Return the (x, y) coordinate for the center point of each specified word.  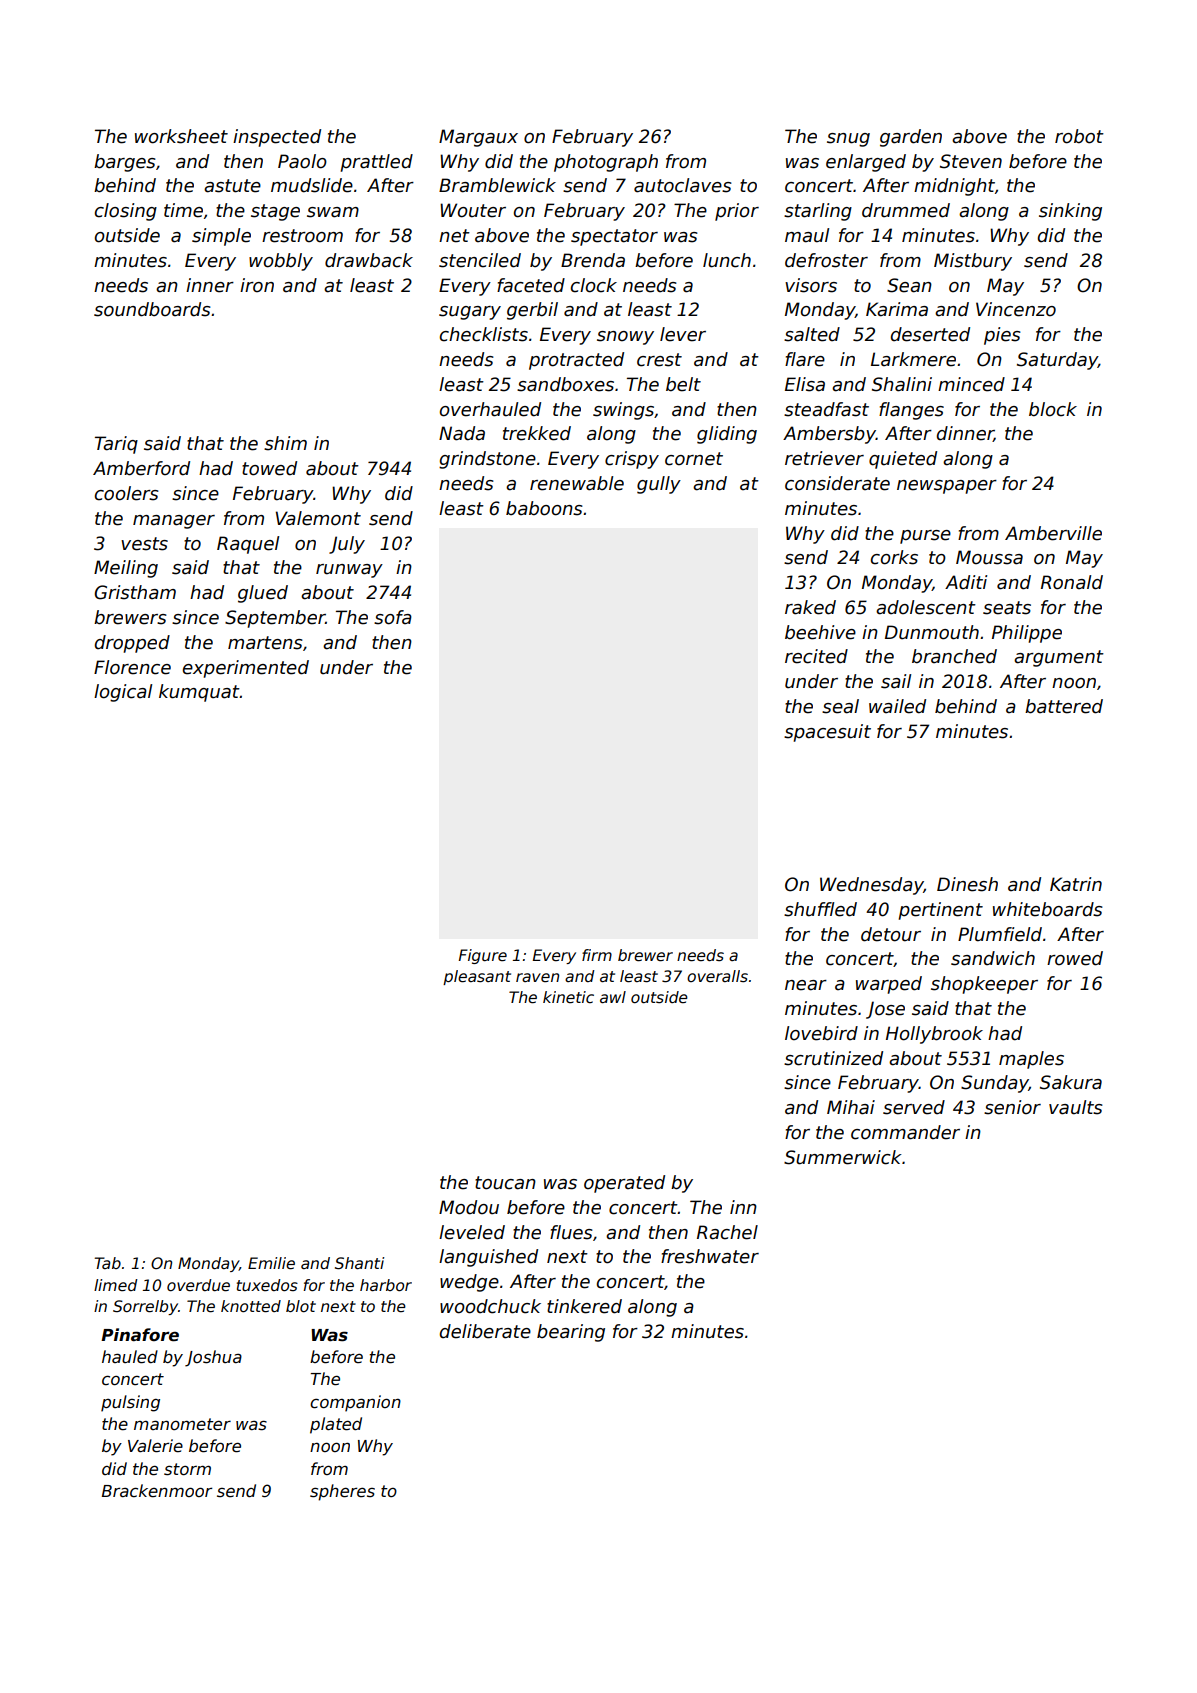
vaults (1076, 1107)
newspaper (947, 487)
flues (571, 1232)
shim (285, 443)
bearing (571, 1333)
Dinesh (967, 884)
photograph (606, 163)
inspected (277, 138)
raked (810, 607)
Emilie (271, 1263)
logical (123, 693)
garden (911, 138)
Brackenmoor (157, 1491)
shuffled (820, 909)
